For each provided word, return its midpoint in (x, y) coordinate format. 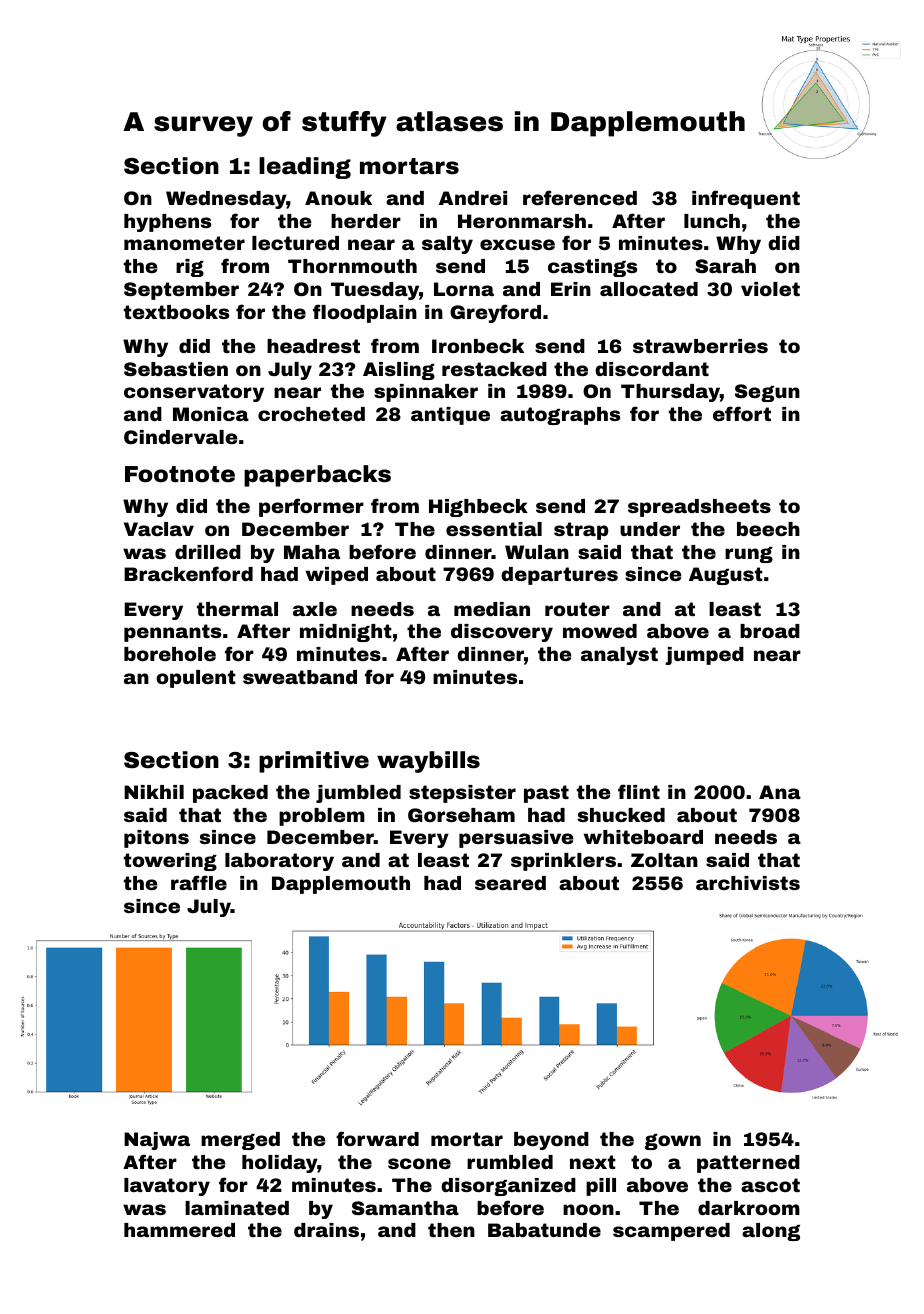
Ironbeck (478, 346)
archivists (748, 883)
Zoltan (664, 860)
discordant (652, 369)
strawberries (700, 346)
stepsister (462, 794)
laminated (237, 1208)
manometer (184, 243)
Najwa (157, 1141)
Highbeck (478, 508)
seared (510, 883)
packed (230, 794)
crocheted (311, 414)
